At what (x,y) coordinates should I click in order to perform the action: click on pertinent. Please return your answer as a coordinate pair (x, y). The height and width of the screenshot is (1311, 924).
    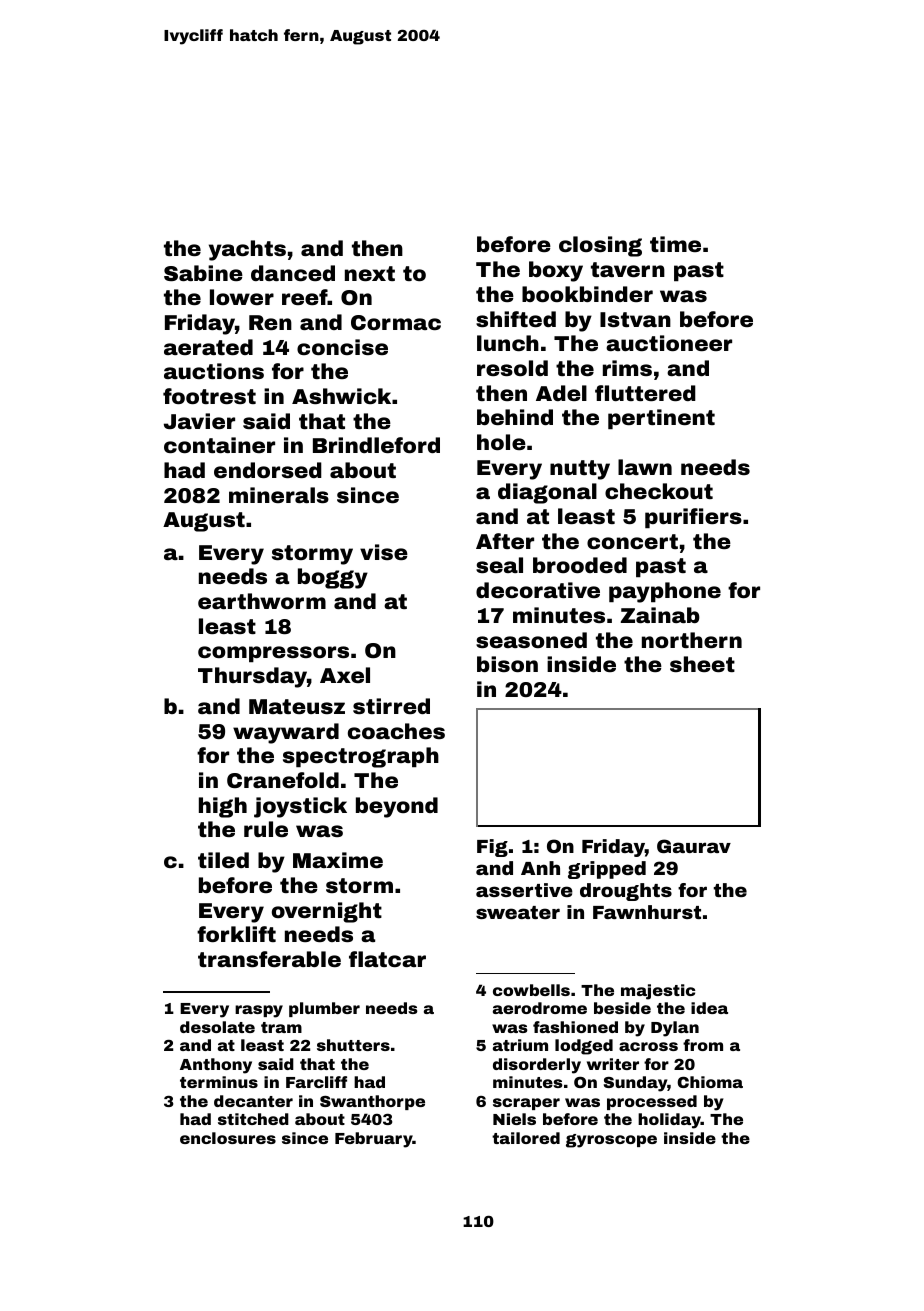
    Looking at the image, I should click on (661, 419).
